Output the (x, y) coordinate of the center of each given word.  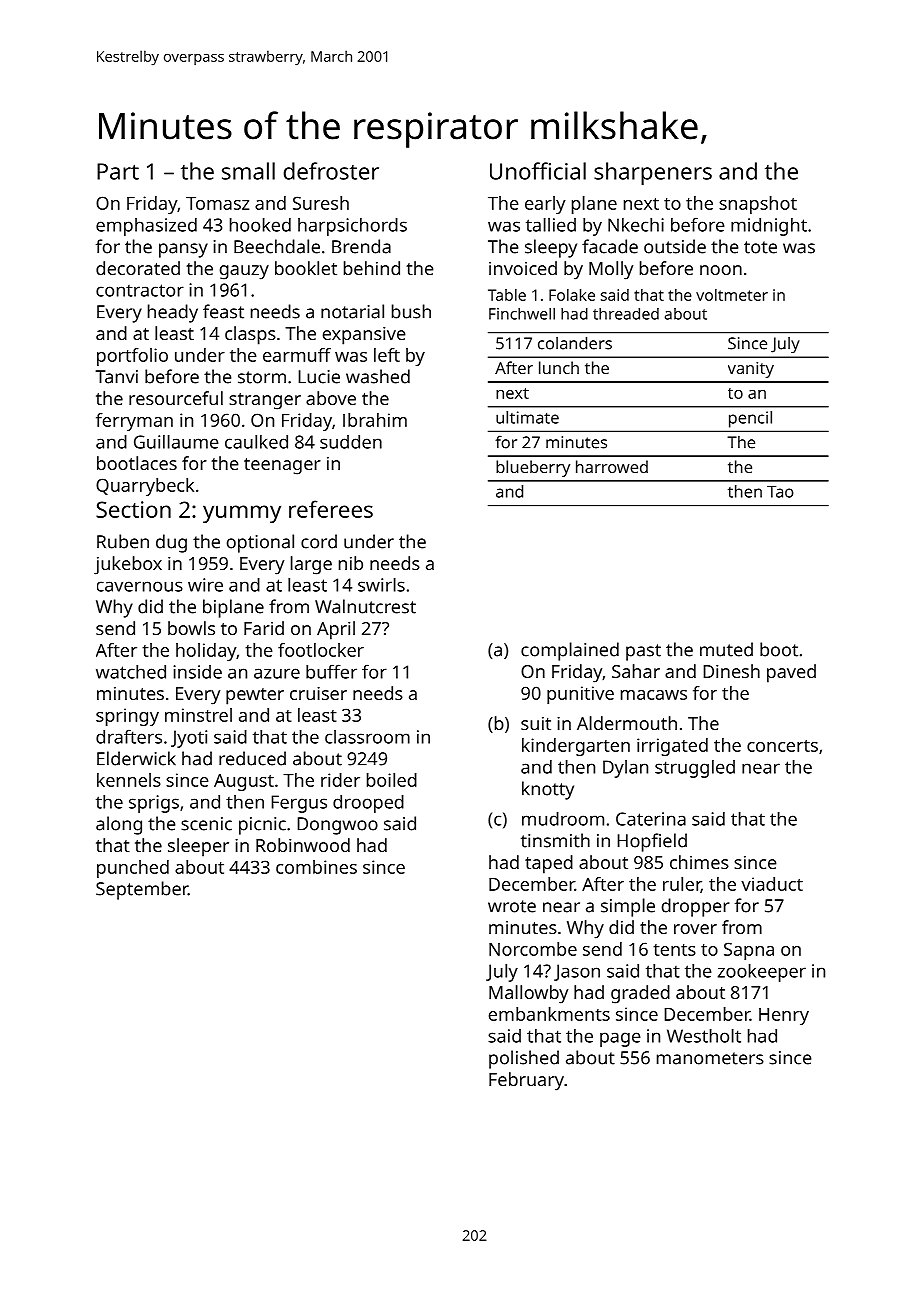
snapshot (758, 205)
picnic (262, 826)
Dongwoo (337, 826)
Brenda (361, 246)
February (526, 1081)
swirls (381, 585)
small (248, 171)
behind (372, 268)
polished (524, 1059)
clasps (250, 335)
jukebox (128, 565)
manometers (710, 1058)
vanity (751, 370)
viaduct (772, 884)
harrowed (612, 466)
